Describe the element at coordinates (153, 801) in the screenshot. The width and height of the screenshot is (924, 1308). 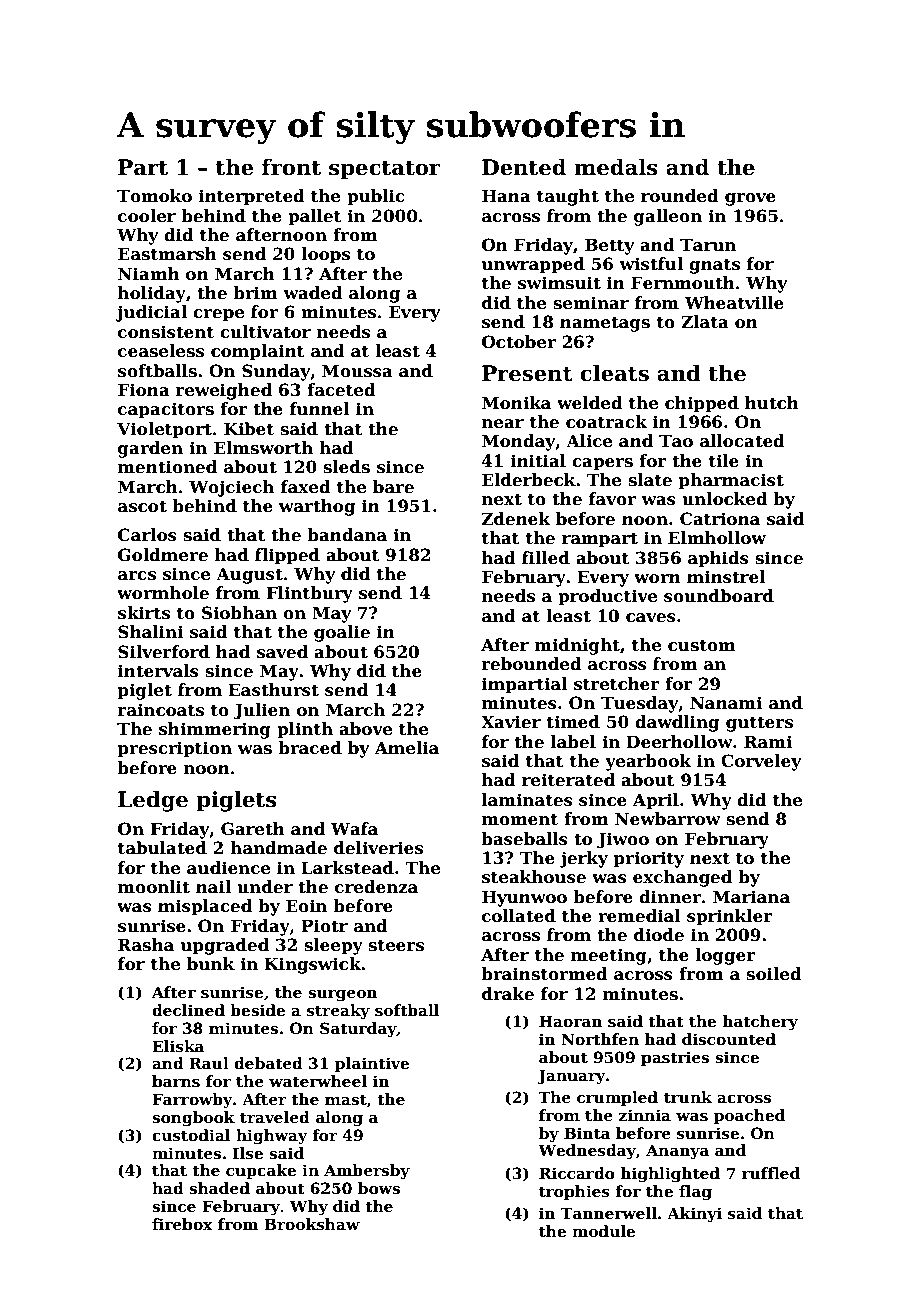
I see `Ledge` at that location.
